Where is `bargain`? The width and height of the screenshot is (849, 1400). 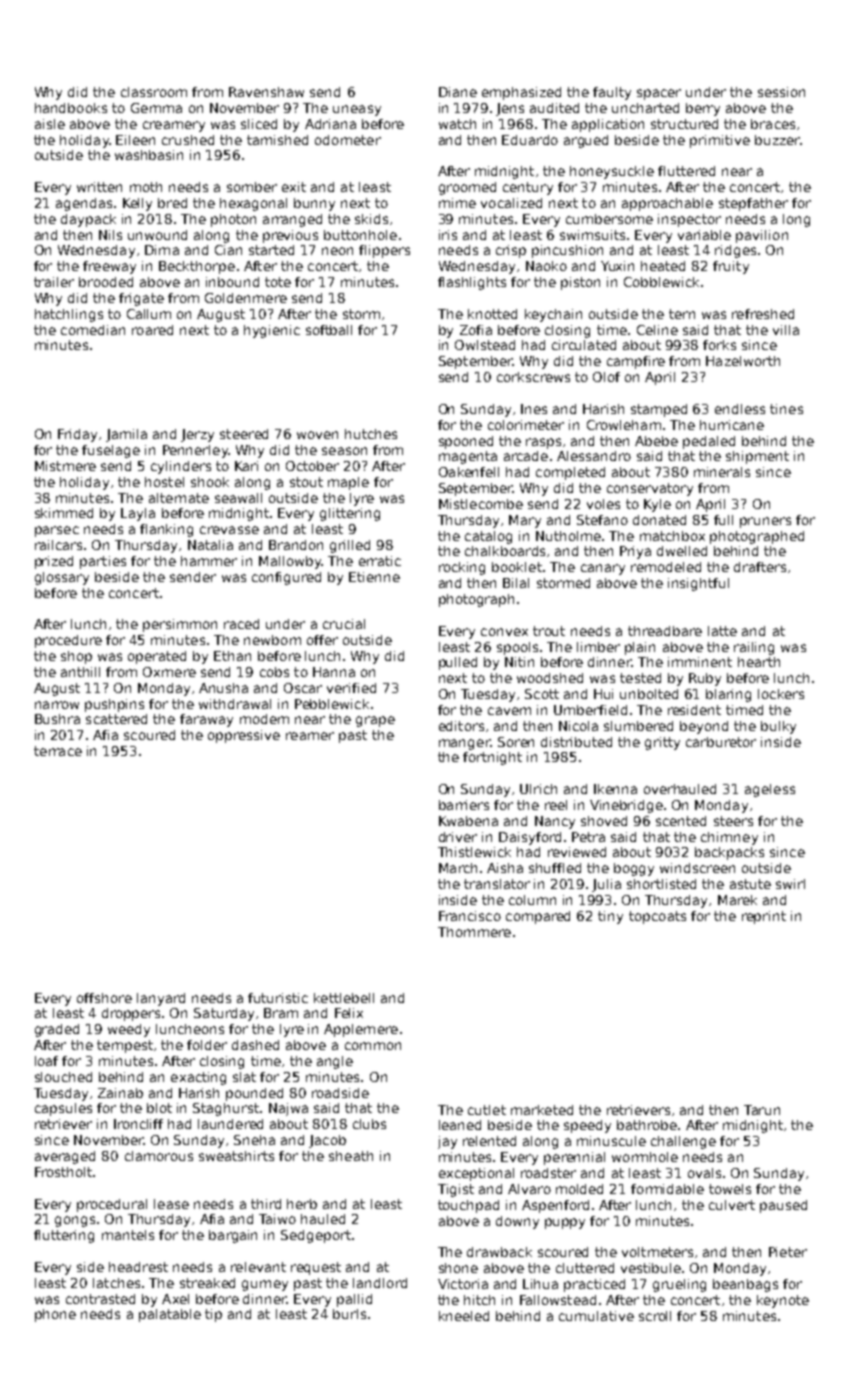
bargain is located at coordinates (233, 1236).
